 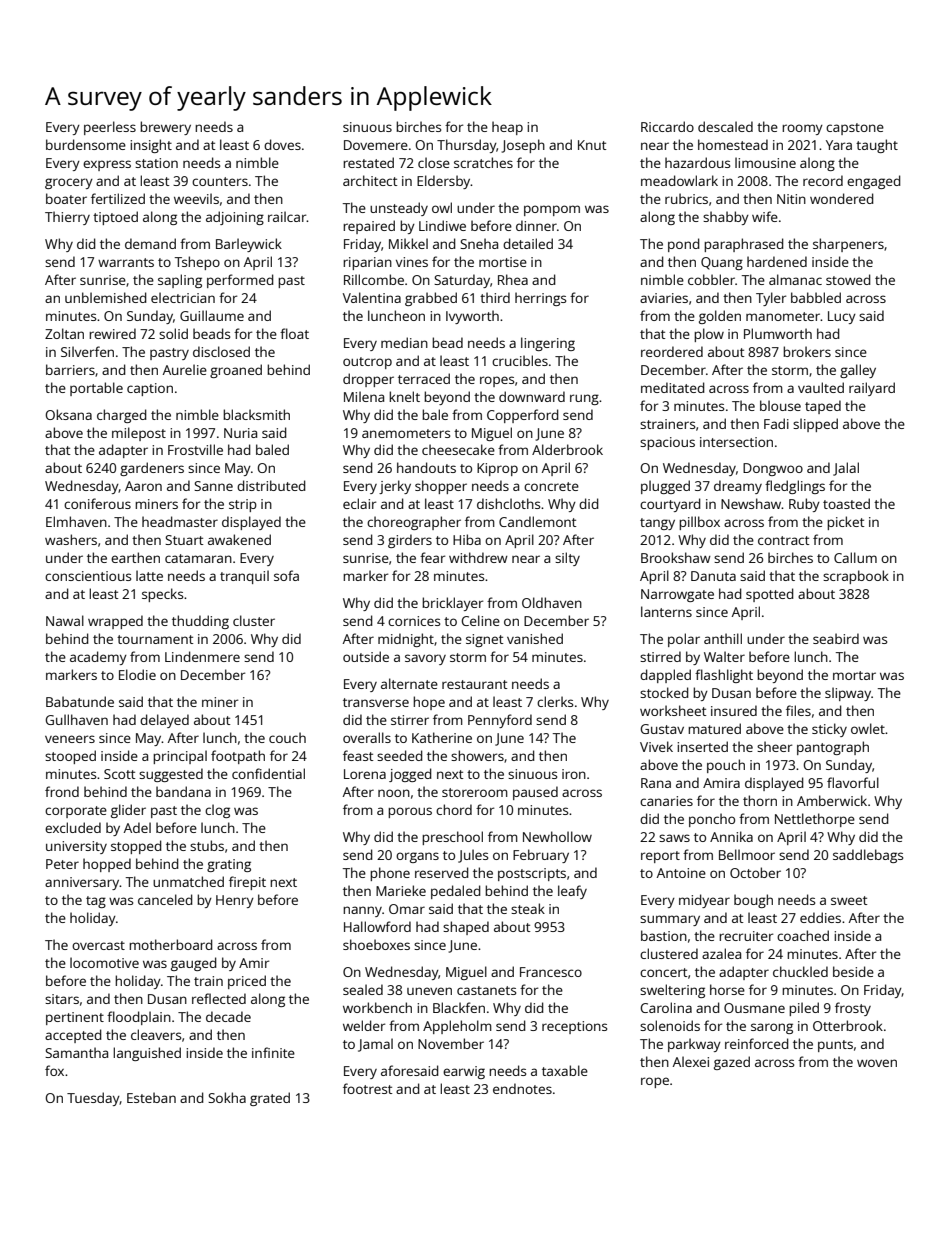 What do you see at coordinates (180, 521) in the page?
I see `headmaster` at bounding box center [180, 521].
